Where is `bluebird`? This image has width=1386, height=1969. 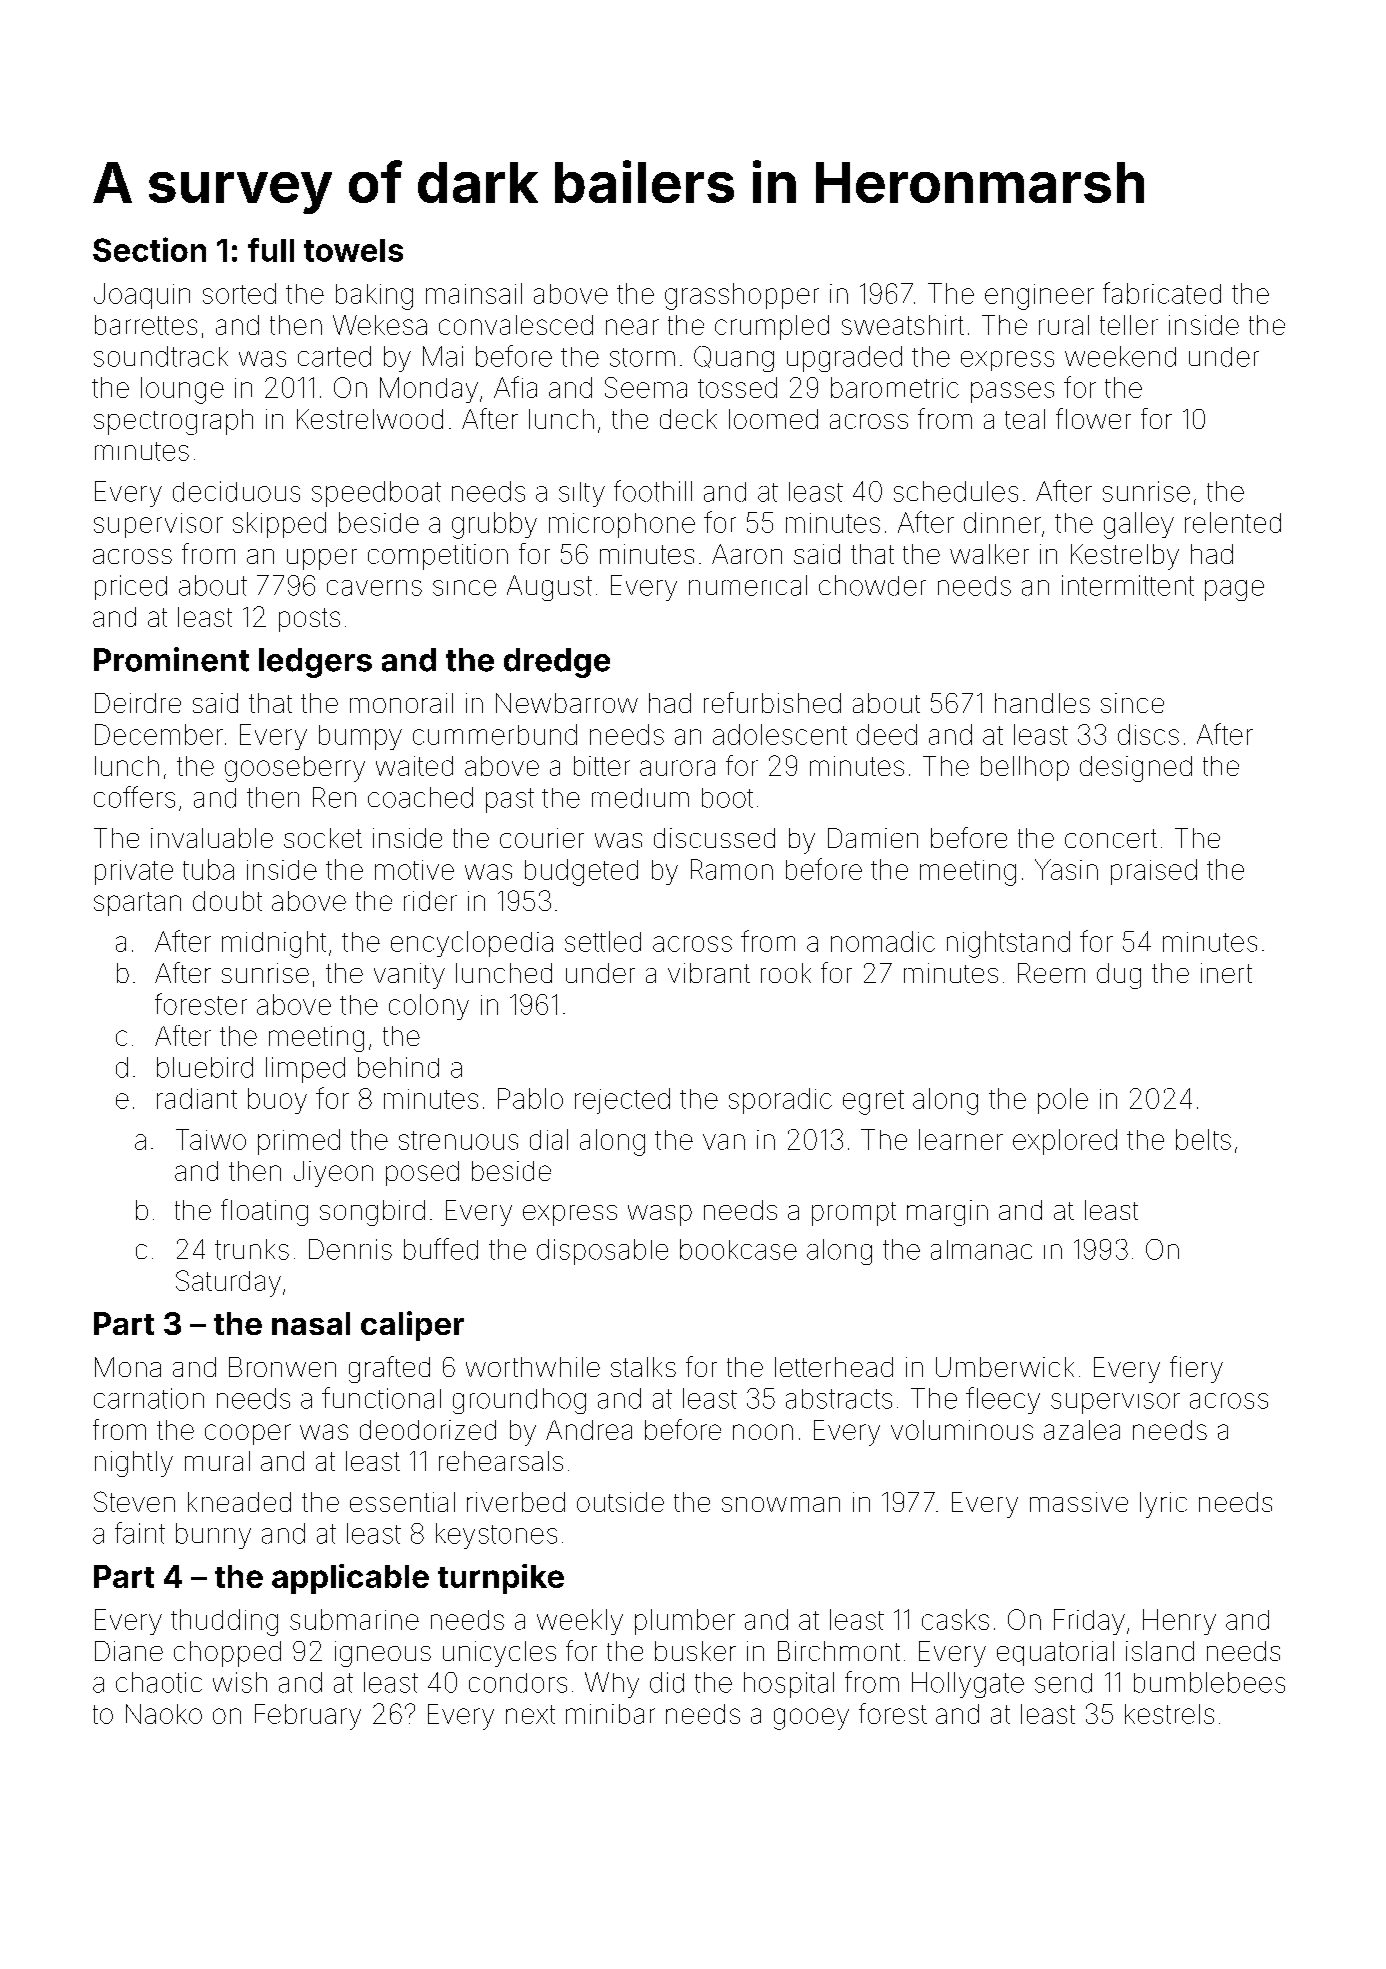
bluebird is located at coordinates (205, 1067).
